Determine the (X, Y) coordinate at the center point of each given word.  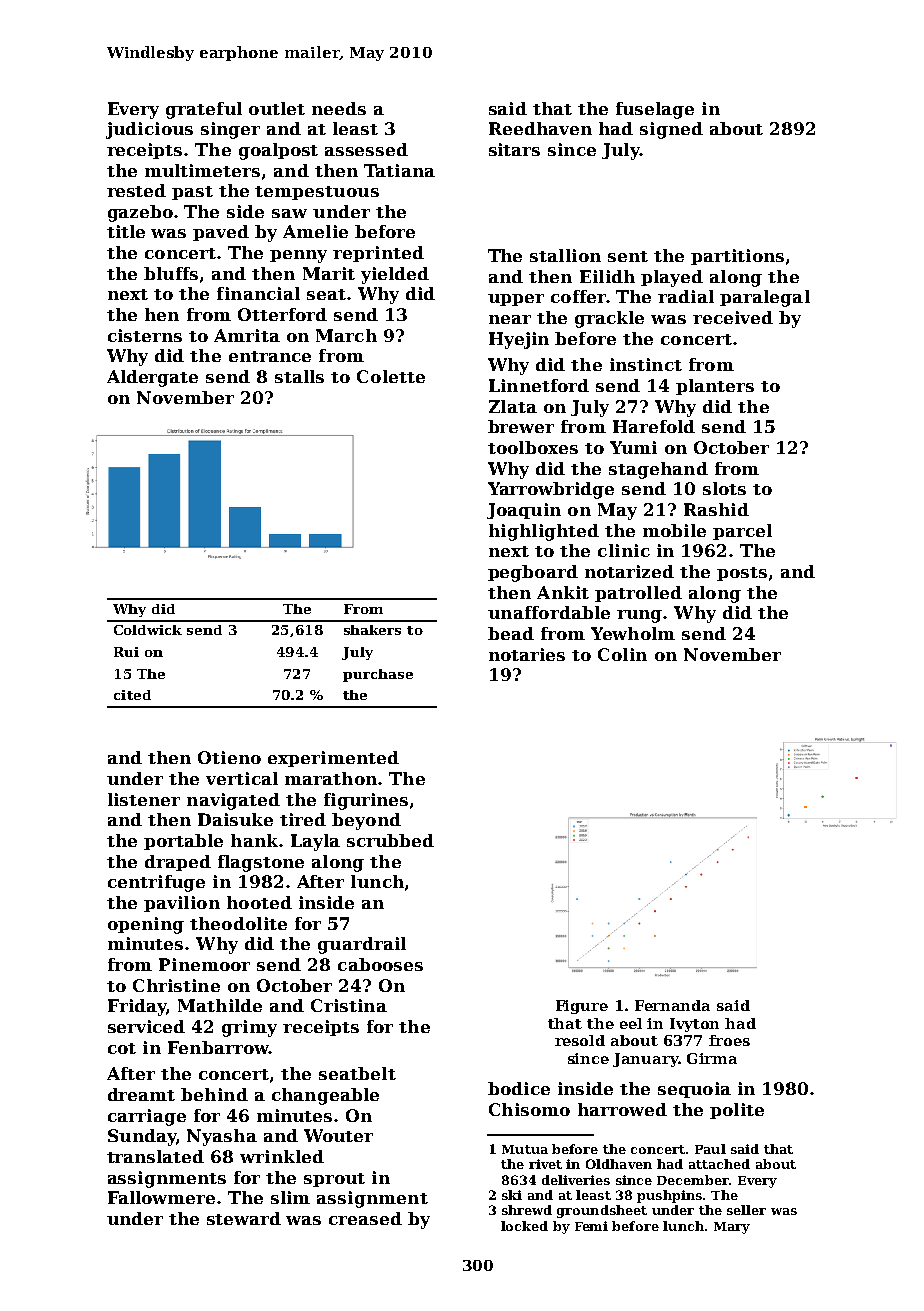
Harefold (654, 426)
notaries (527, 654)
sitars (514, 149)
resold (580, 1040)
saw (289, 213)
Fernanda (672, 1005)
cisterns (145, 335)
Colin (622, 654)
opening (146, 925)
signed (671, 130)
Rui (126, 652)
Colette (391, 376)
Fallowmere (161, 1197)
